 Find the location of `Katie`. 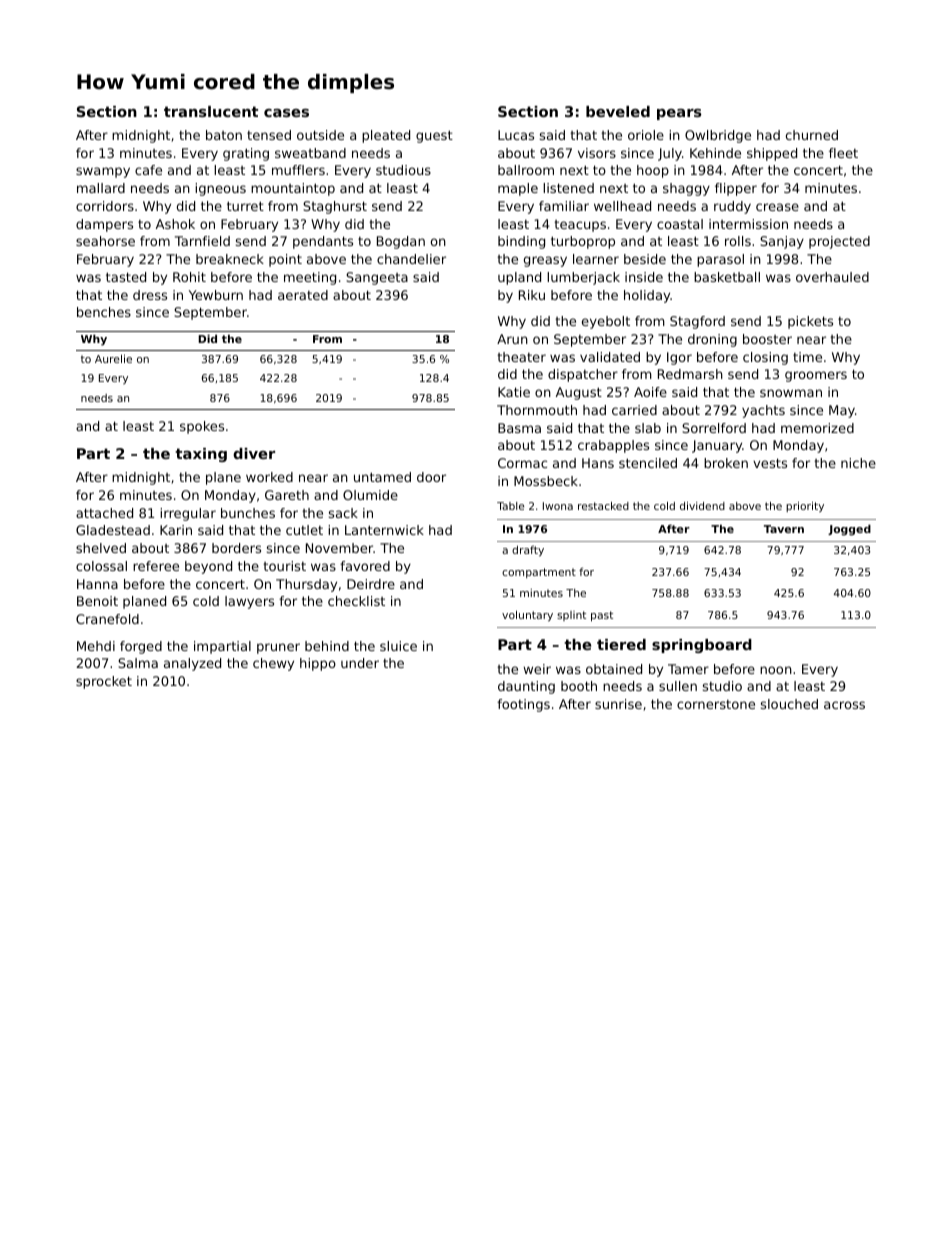

Katie is located at coordinates (514, 392).
